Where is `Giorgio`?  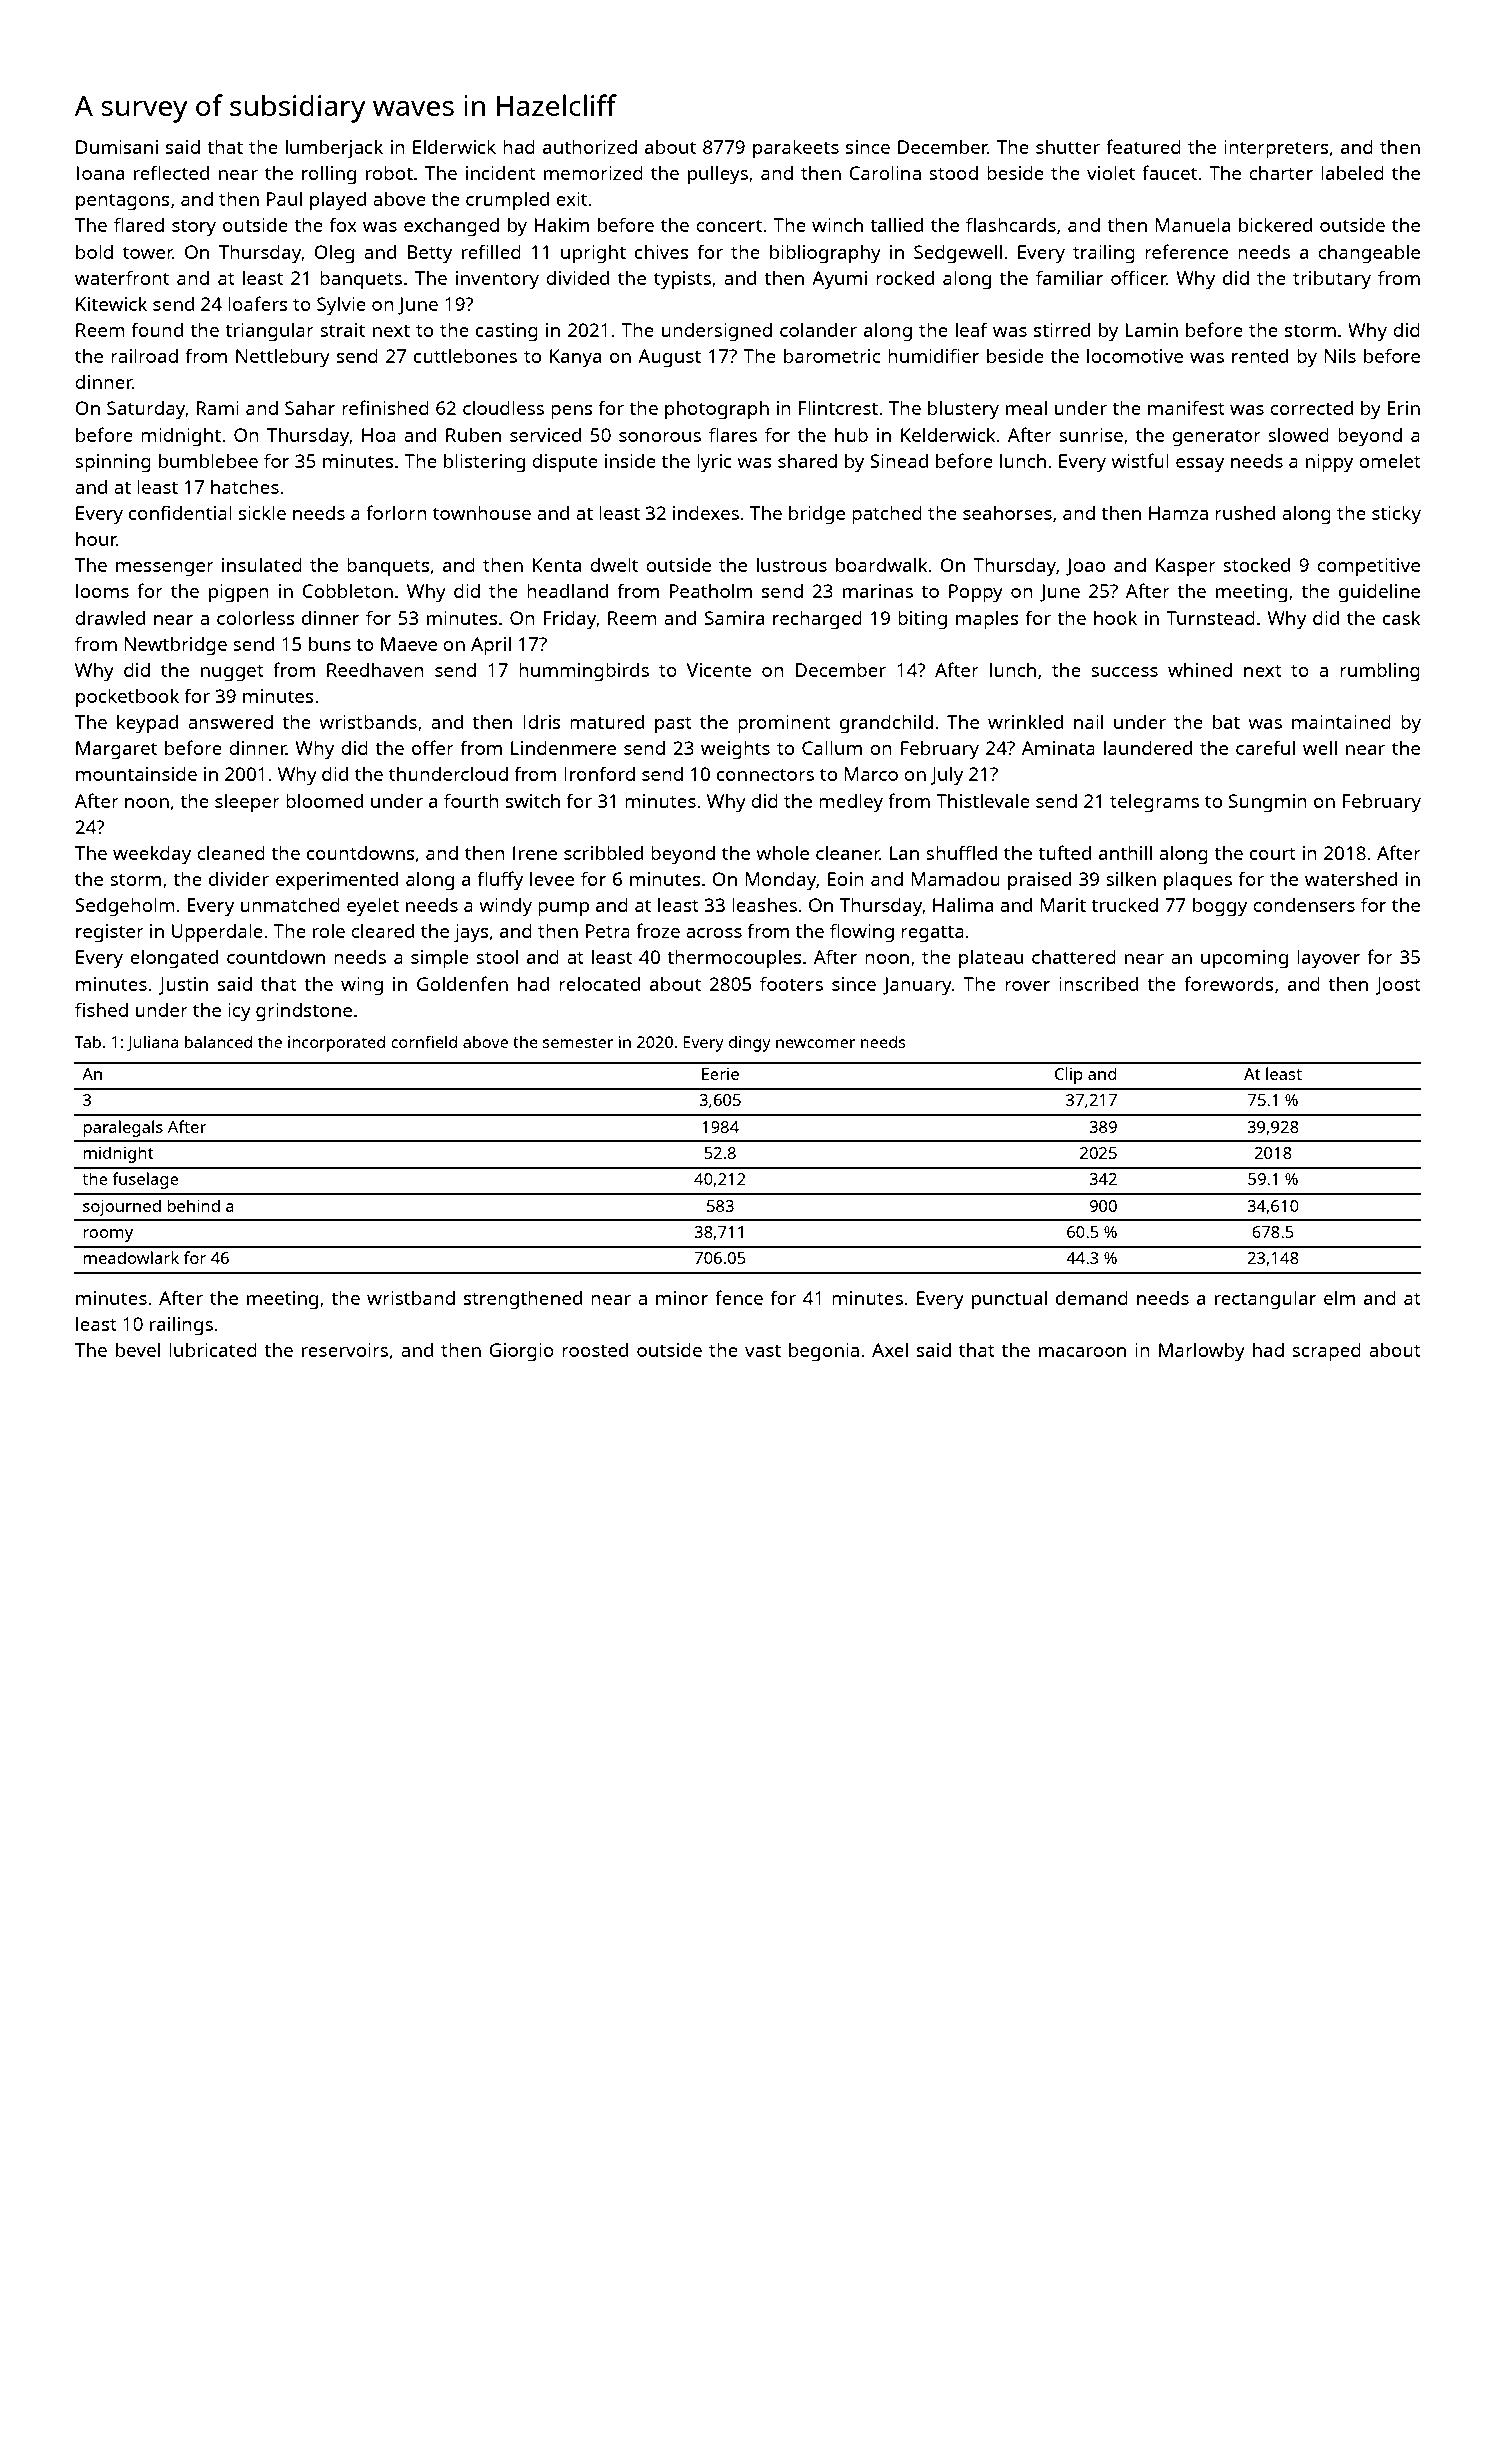 Giorgio is located at coordinates (522, 1352).
